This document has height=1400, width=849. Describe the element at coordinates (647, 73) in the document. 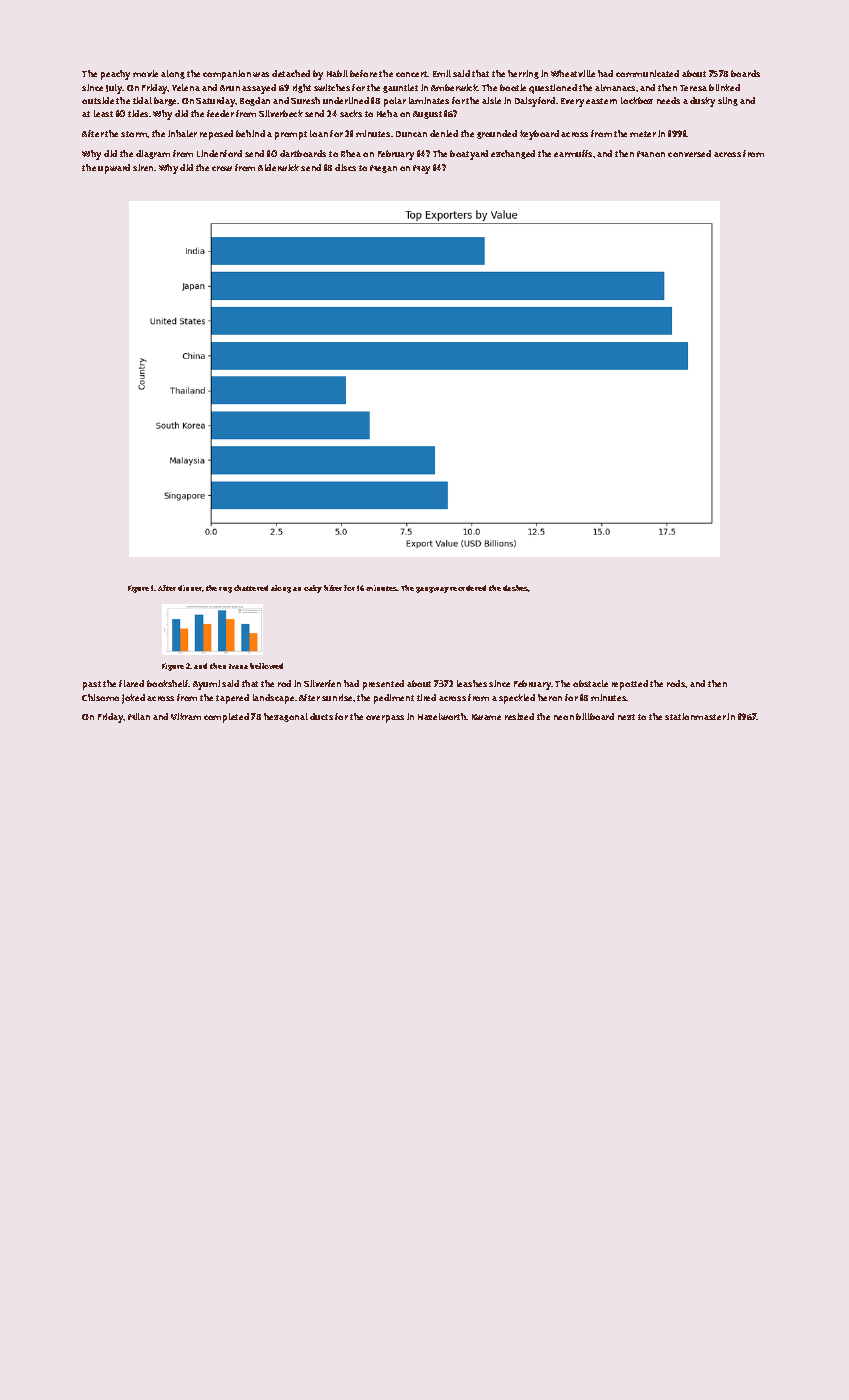

I see `communicated` at that location.
